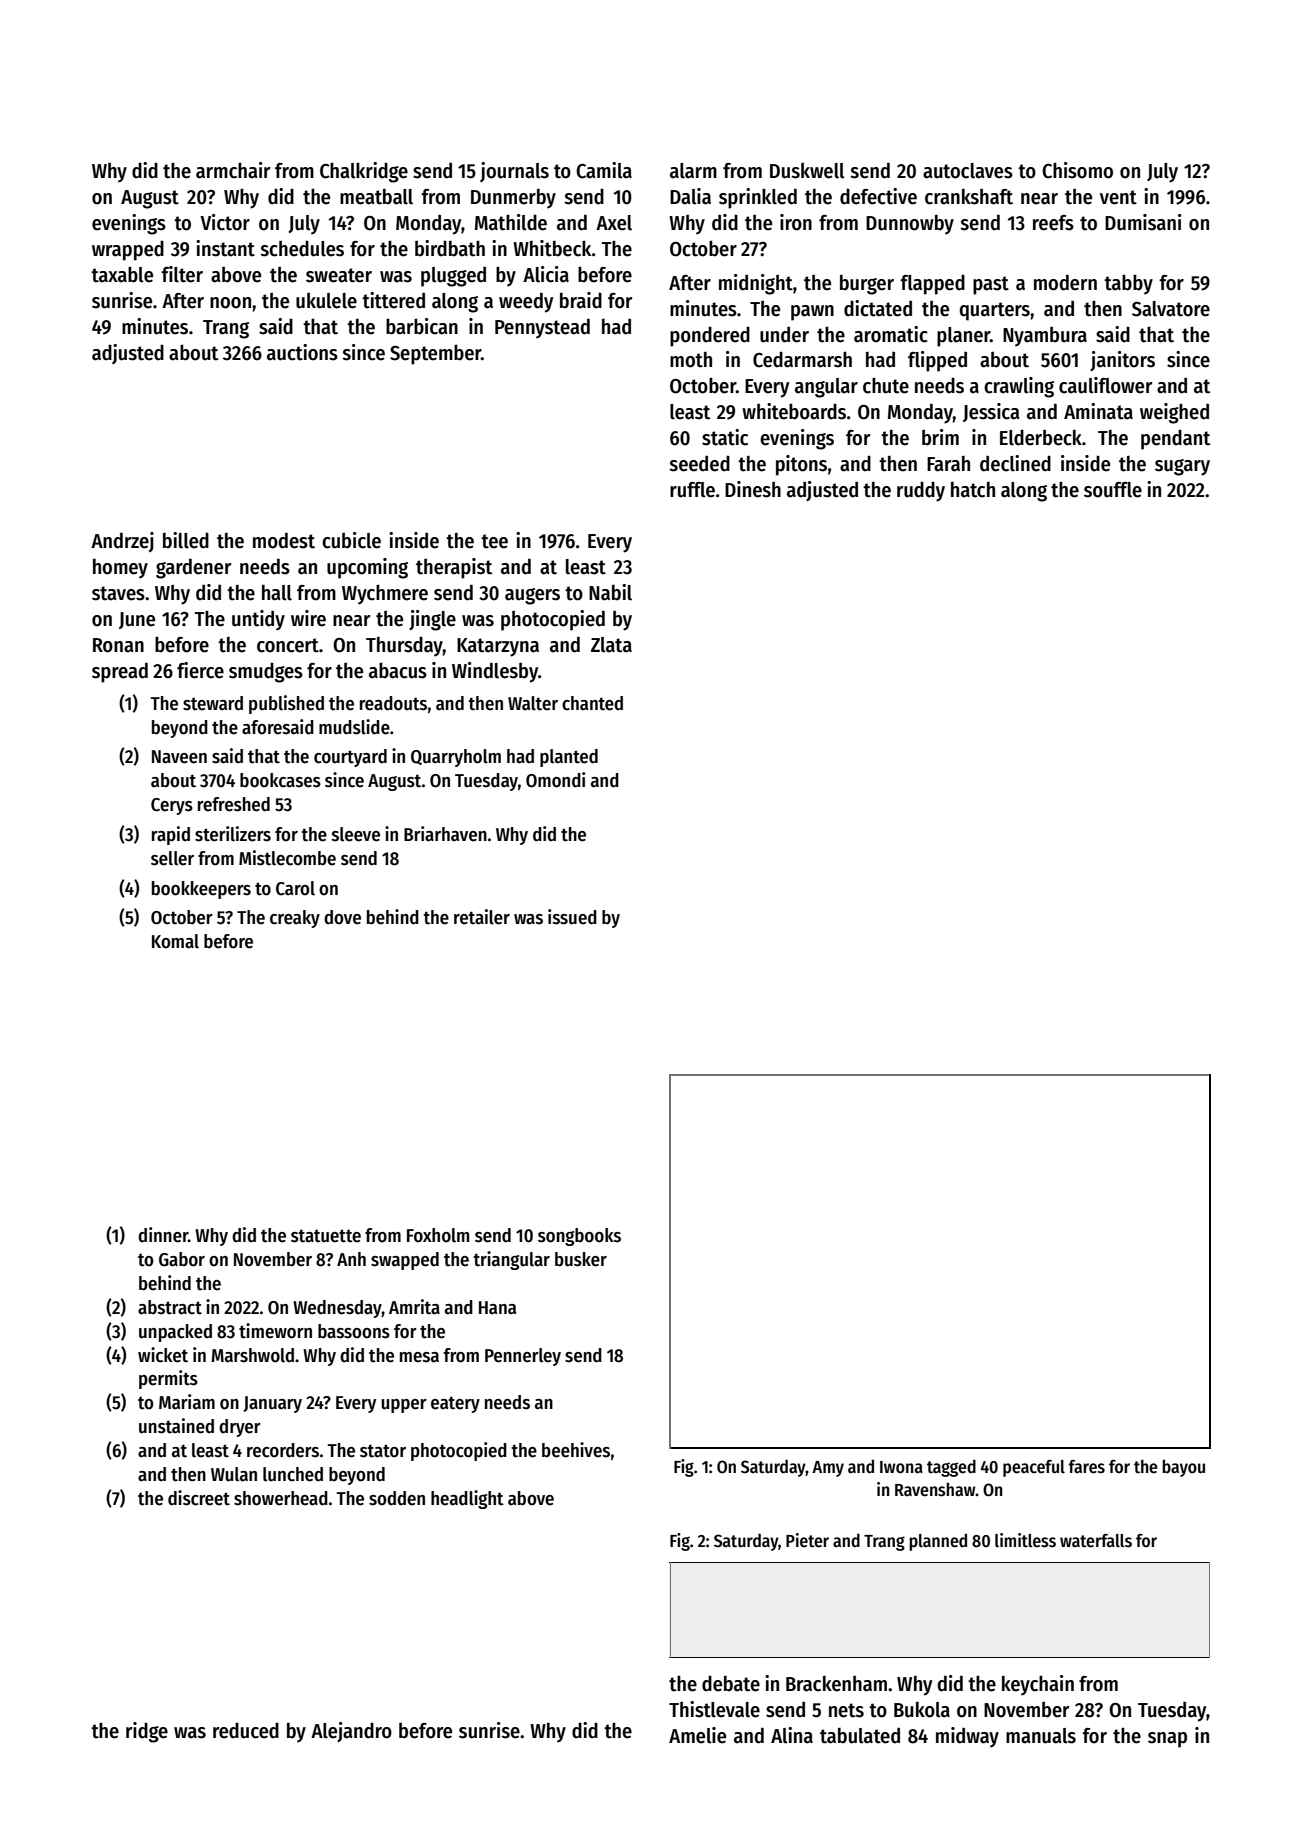 The image size is (1302, 1842). Describe the element at coordinates (1183, 1468) in the page. I see `bayou` at that location.
